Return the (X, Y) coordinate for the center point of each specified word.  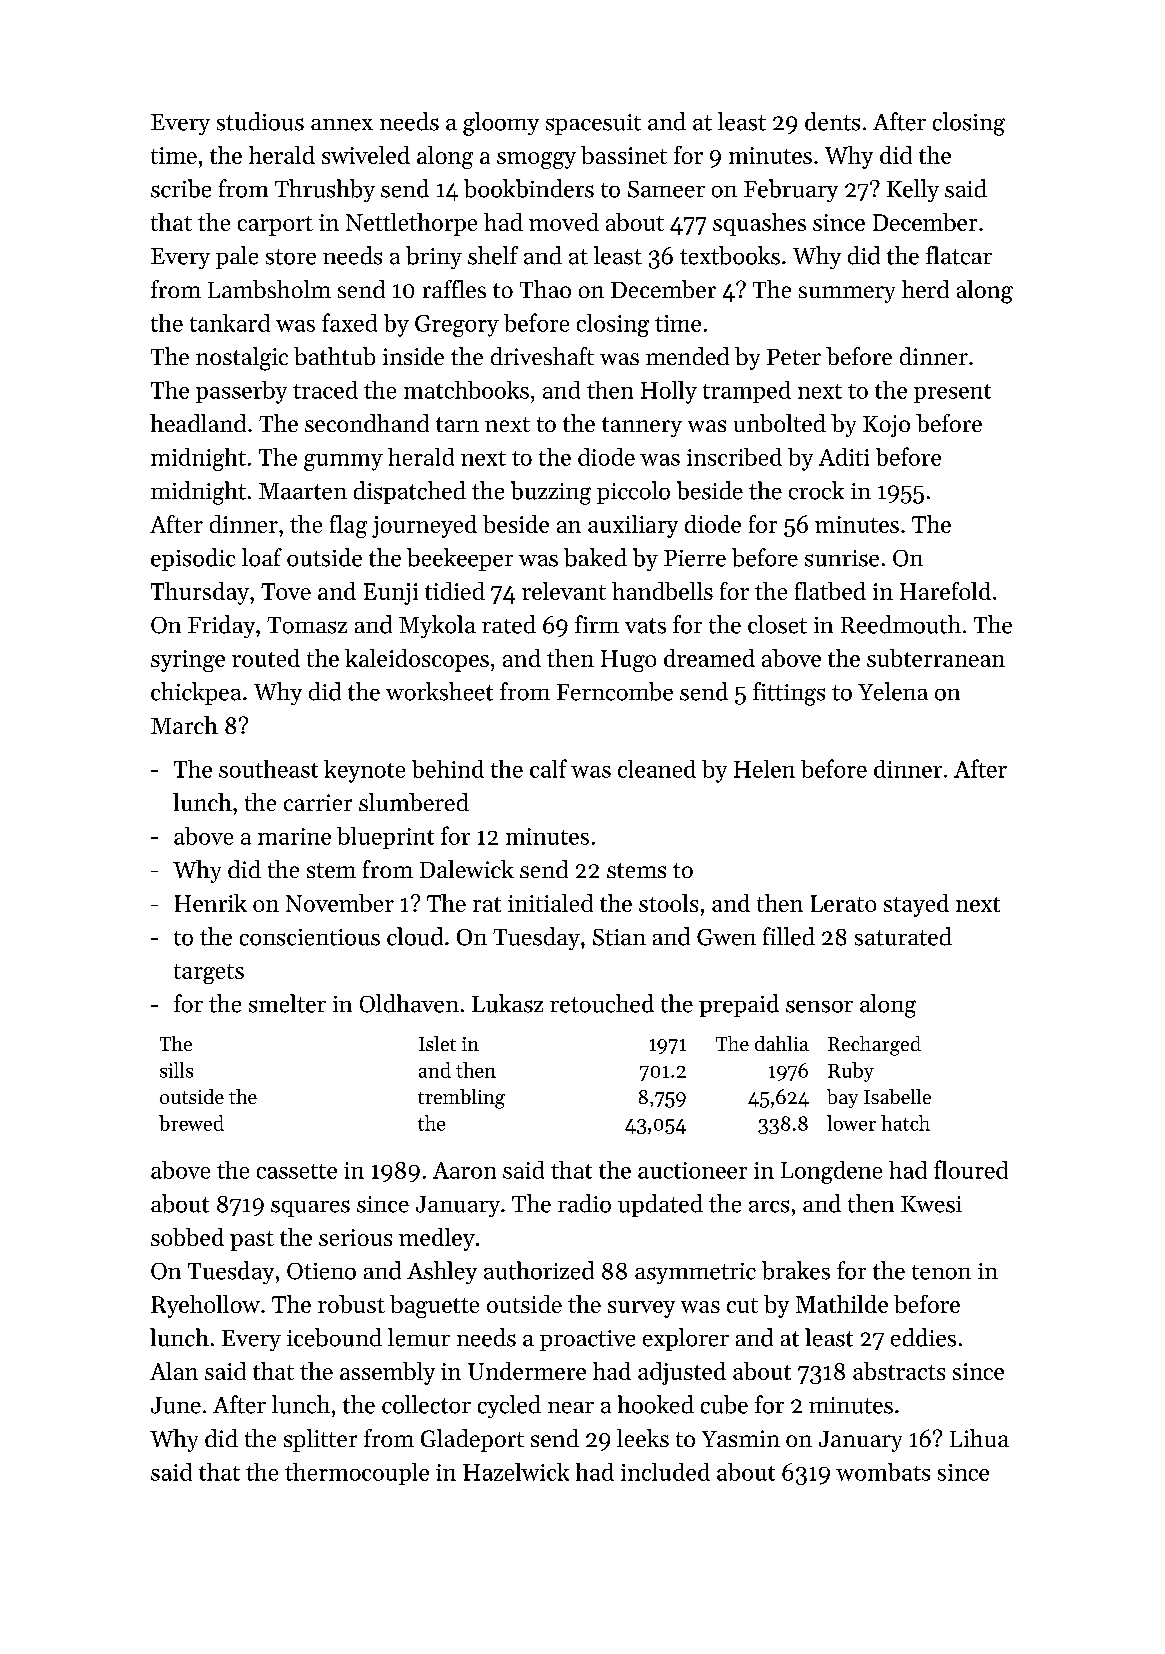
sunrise (842, 558)
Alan (174, 1371)
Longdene (831, 1172)
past (252, 1241)
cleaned (657, 769)
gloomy (501, 124)
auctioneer (692, 1170)
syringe (188, 661)
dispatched (410, 492)
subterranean (936, 658)
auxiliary (633, 526)
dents (832, 121)
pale (237, 257)
